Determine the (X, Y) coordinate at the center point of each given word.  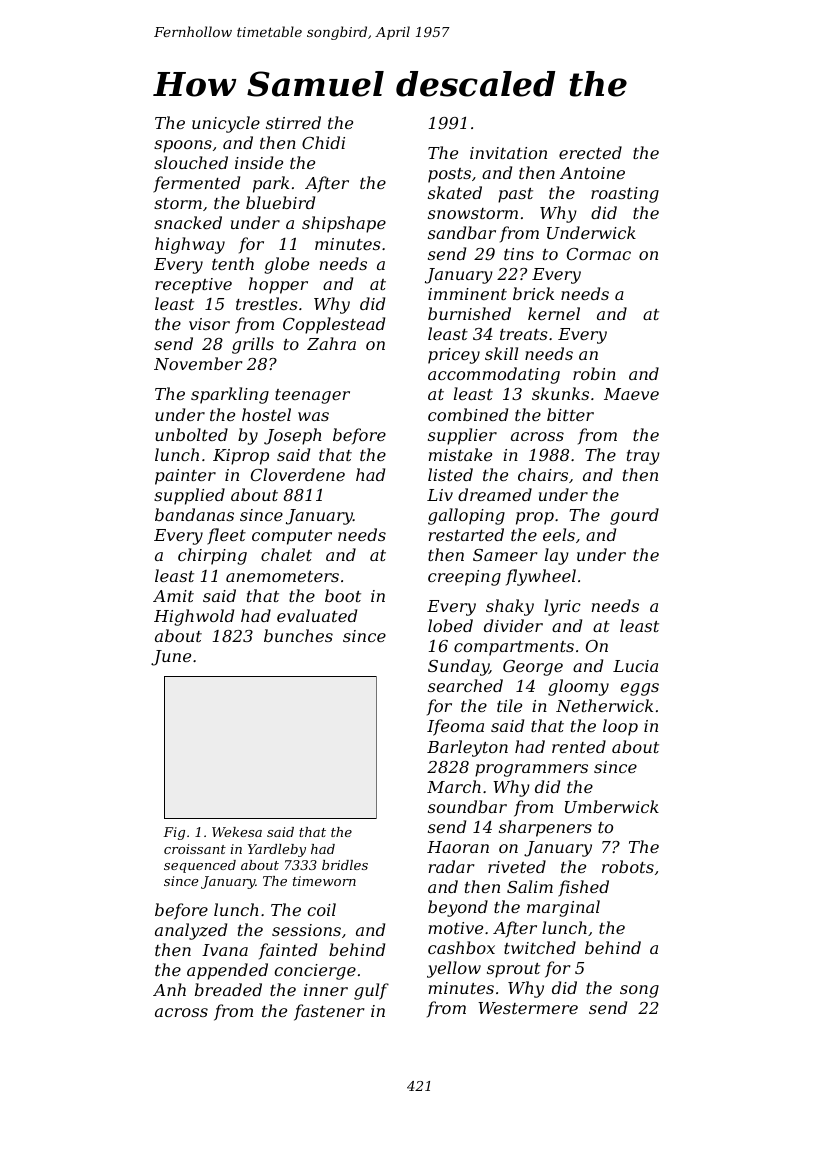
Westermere (528, 1008)
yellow (454, 969)
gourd (634, 516)
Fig (174, 833)
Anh (169, 989)
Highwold (194, 617)
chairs (543, 474)
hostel (266, 414)
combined (468, 414)
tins (519, 254)
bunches (298, 635)
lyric (562, 607)
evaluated (317, 615)
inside (259, 162)
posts (449, 175)
